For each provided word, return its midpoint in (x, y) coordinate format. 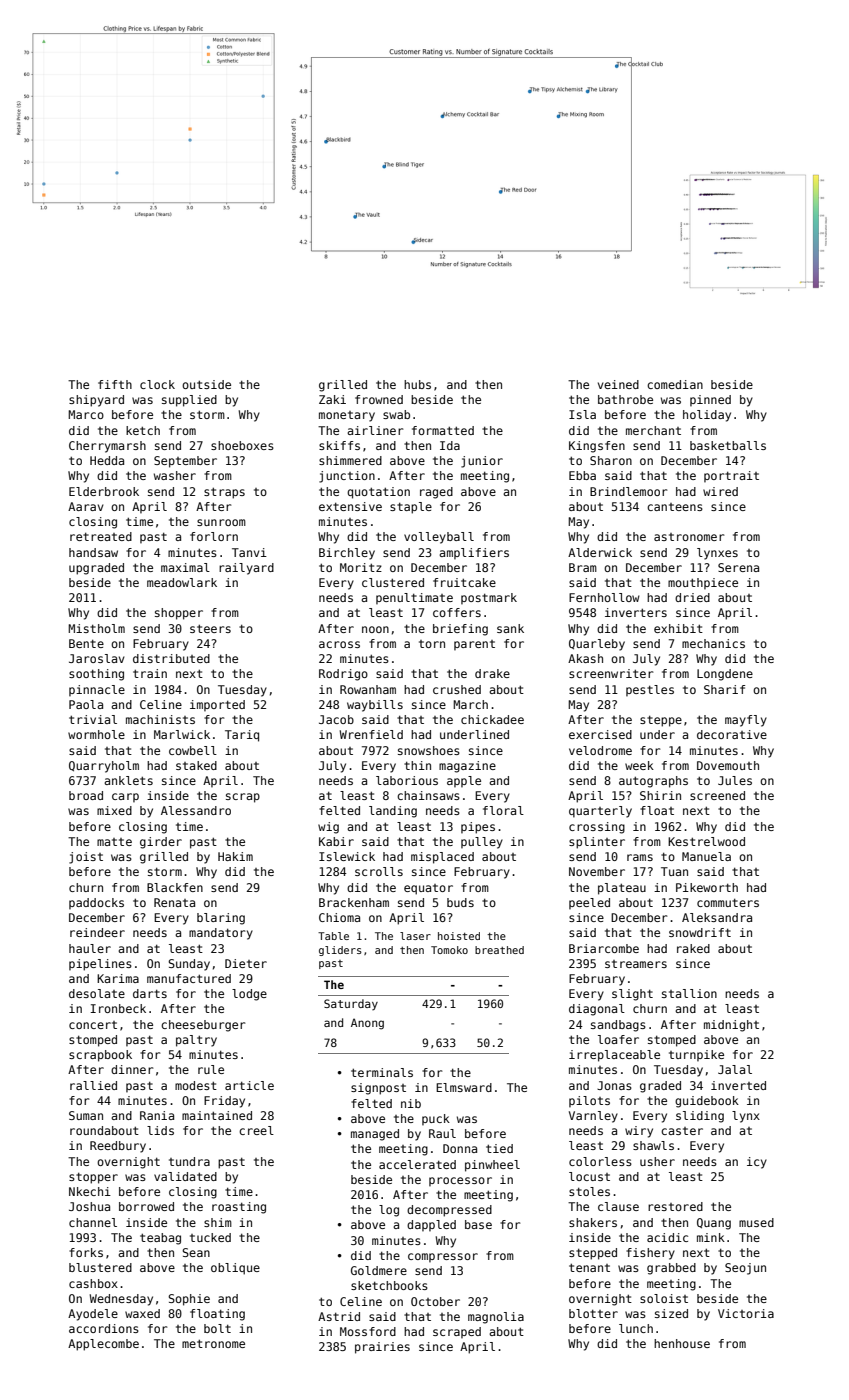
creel (256, 1130)
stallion (689, 993)
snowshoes (429, 750)
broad (86, 795)
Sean (196, 1252)
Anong (367, 1024)
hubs (417, 384)
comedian (675, 384)
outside (206, 384)
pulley (482, 843)
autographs (653, 782)
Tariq (242, 736)
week (639, 765)
